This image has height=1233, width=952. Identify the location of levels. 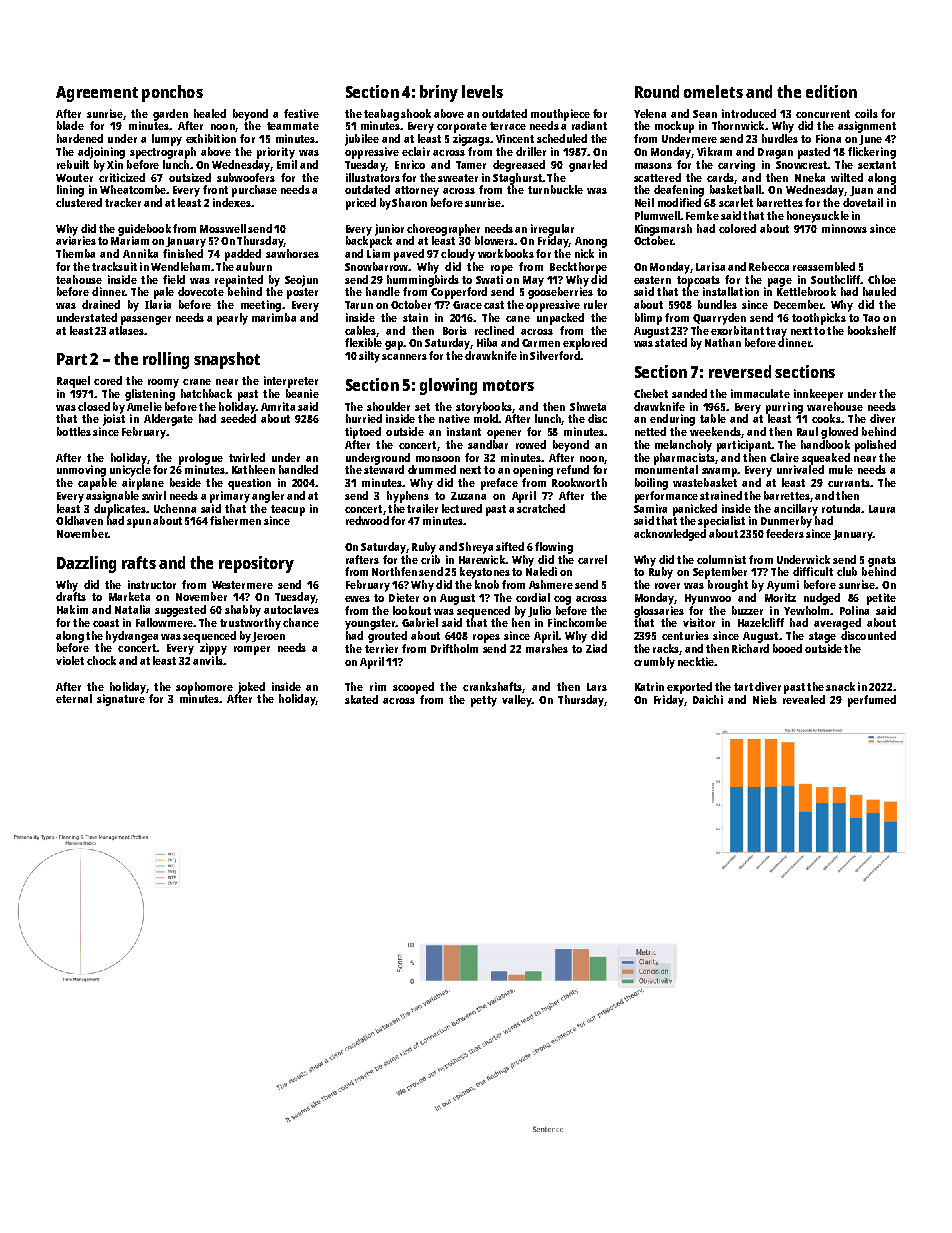
(482, 91).
